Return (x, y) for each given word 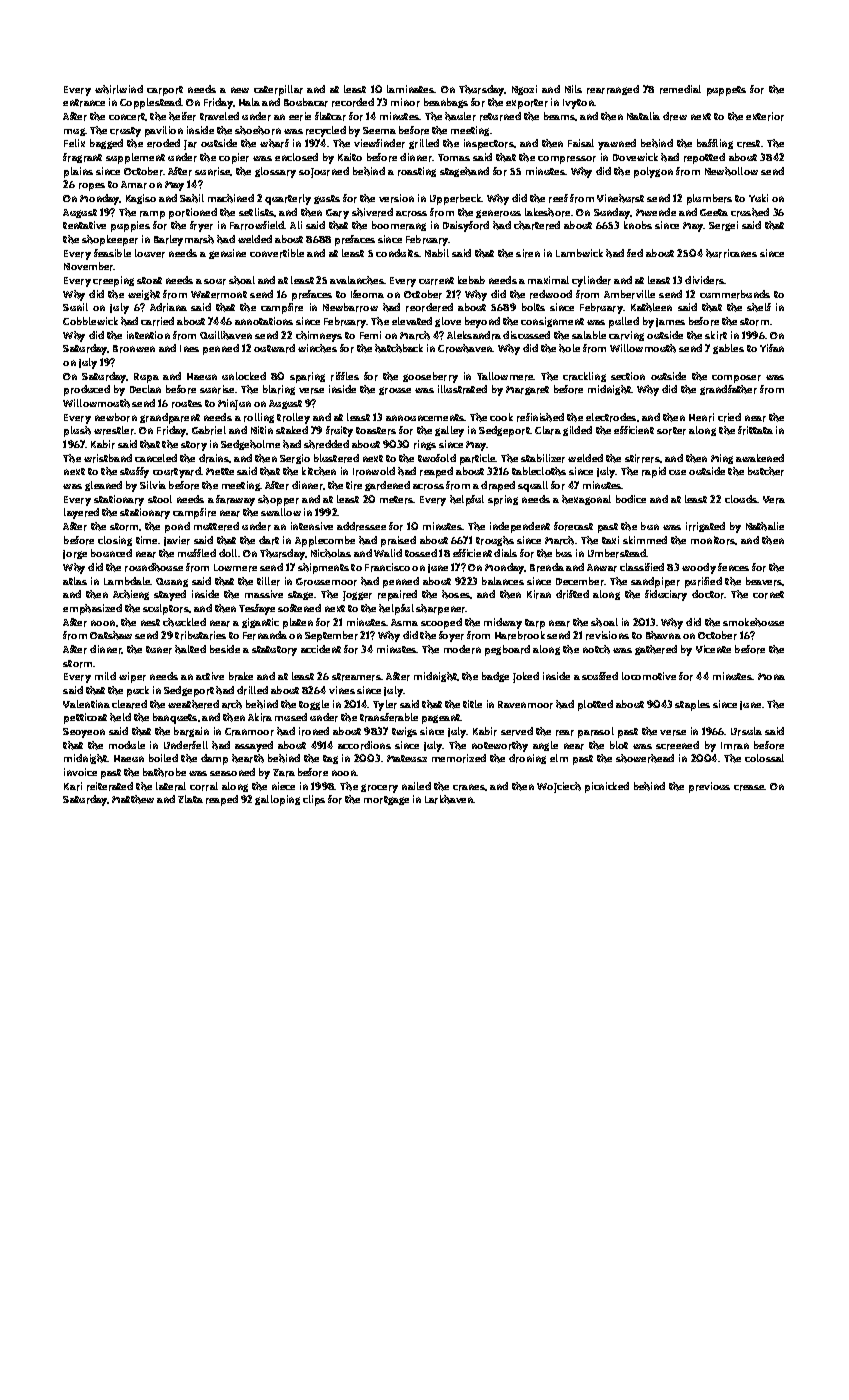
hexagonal (586, 500)
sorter (671, 431)
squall (533, 486)
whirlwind (119, 89)
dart (269, 540)
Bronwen (134, 349)
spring (503, 500)
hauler (460, 116)
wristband (108, 458)
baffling (715, 144)
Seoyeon (84, 733)
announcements (425, 417)
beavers (764, 581)
